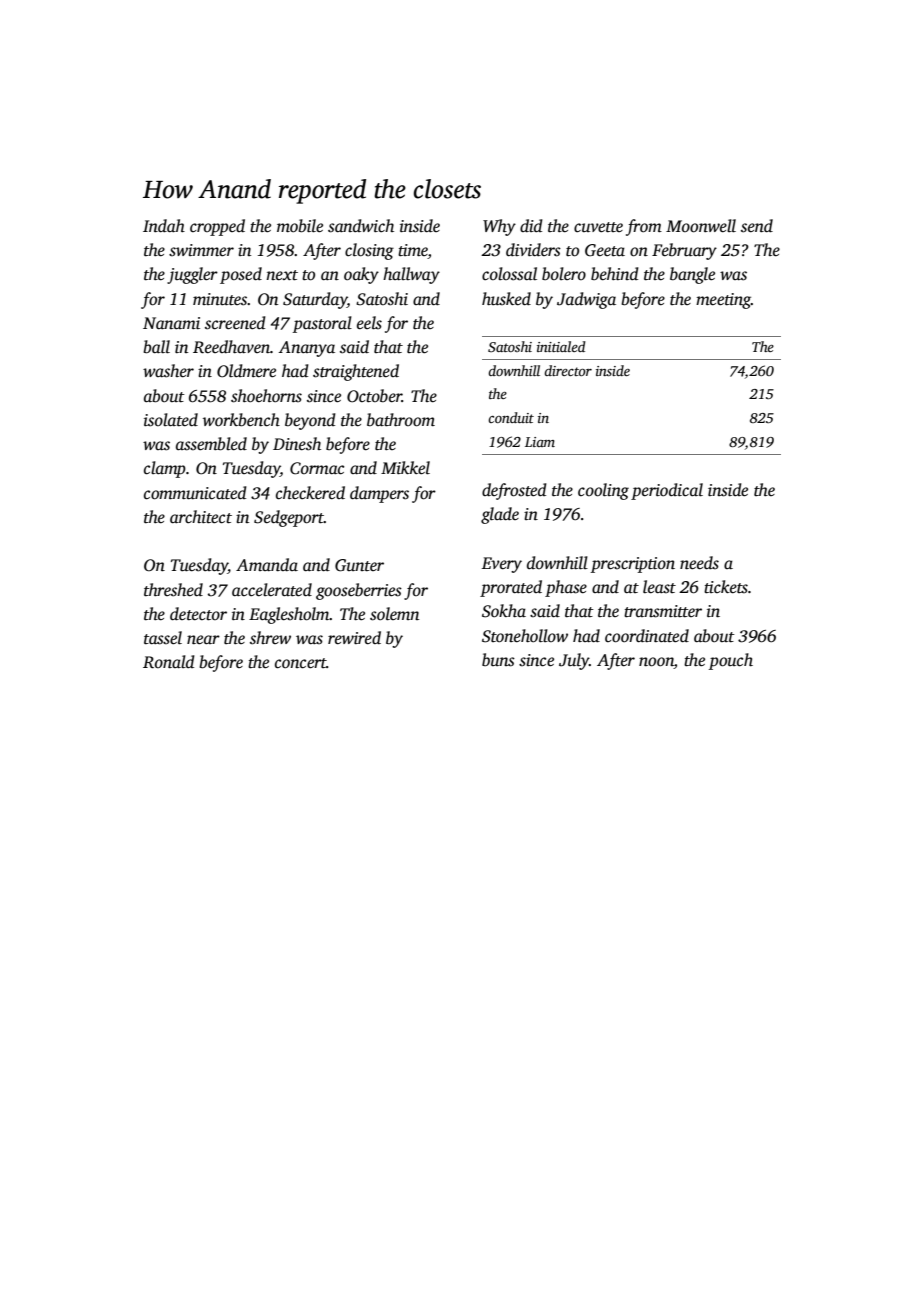 The width and height of the screenshot is (924, 1311). What do you see at coordinates (598, 227) in the screenshot?
I see `cuvette` at bounding box center [598, 227].
